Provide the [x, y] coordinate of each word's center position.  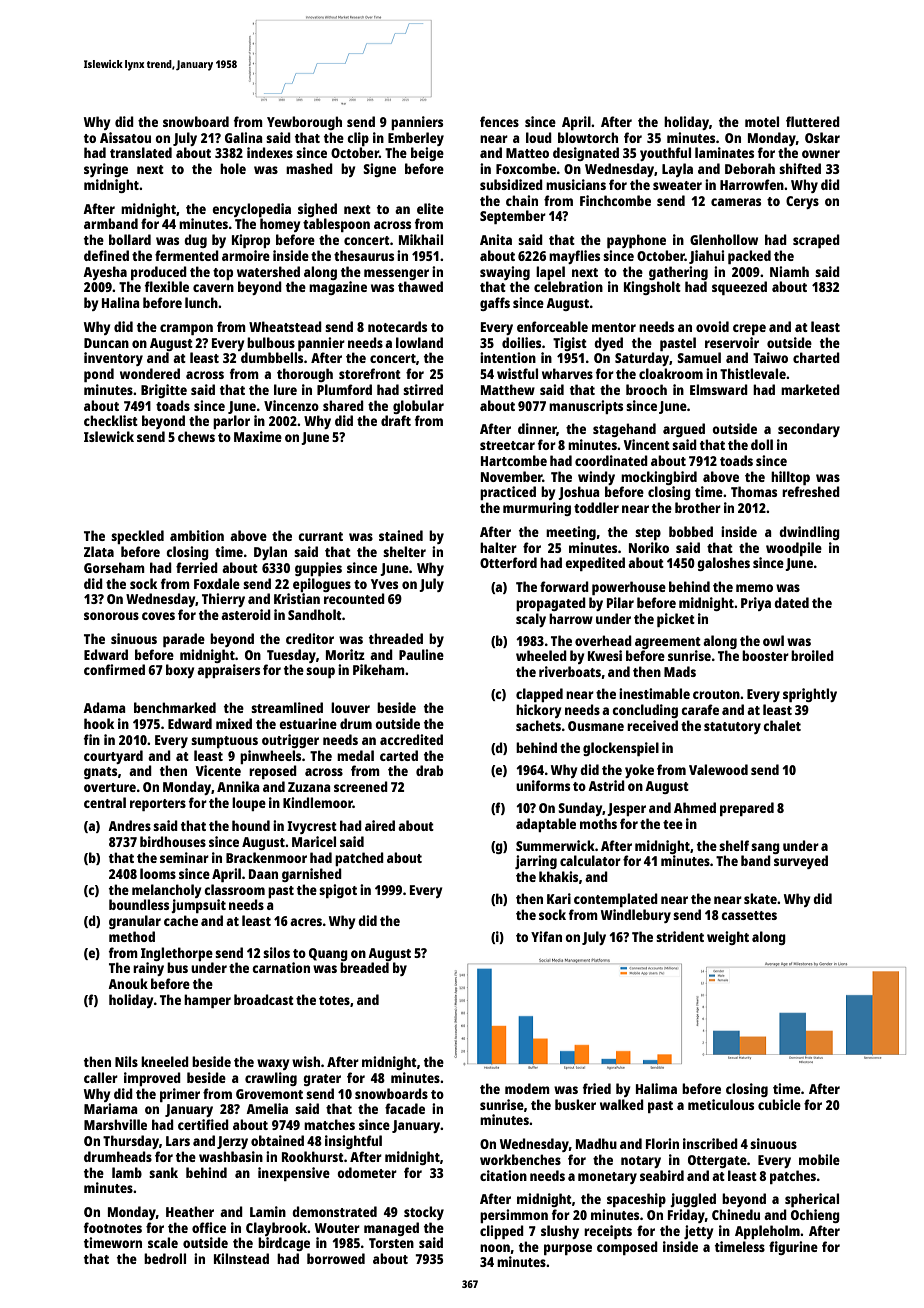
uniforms [543, 785]
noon [495, 1248]
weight [728, 938]
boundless [139, 904]
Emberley [416, 139]
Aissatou [125, 137]
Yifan [546, 936]
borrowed [336, 1258]
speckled [137, 537]
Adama [104, 707]
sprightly [810, 695]
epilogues [322, 585]
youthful [665, 154]
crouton [716, 694]
